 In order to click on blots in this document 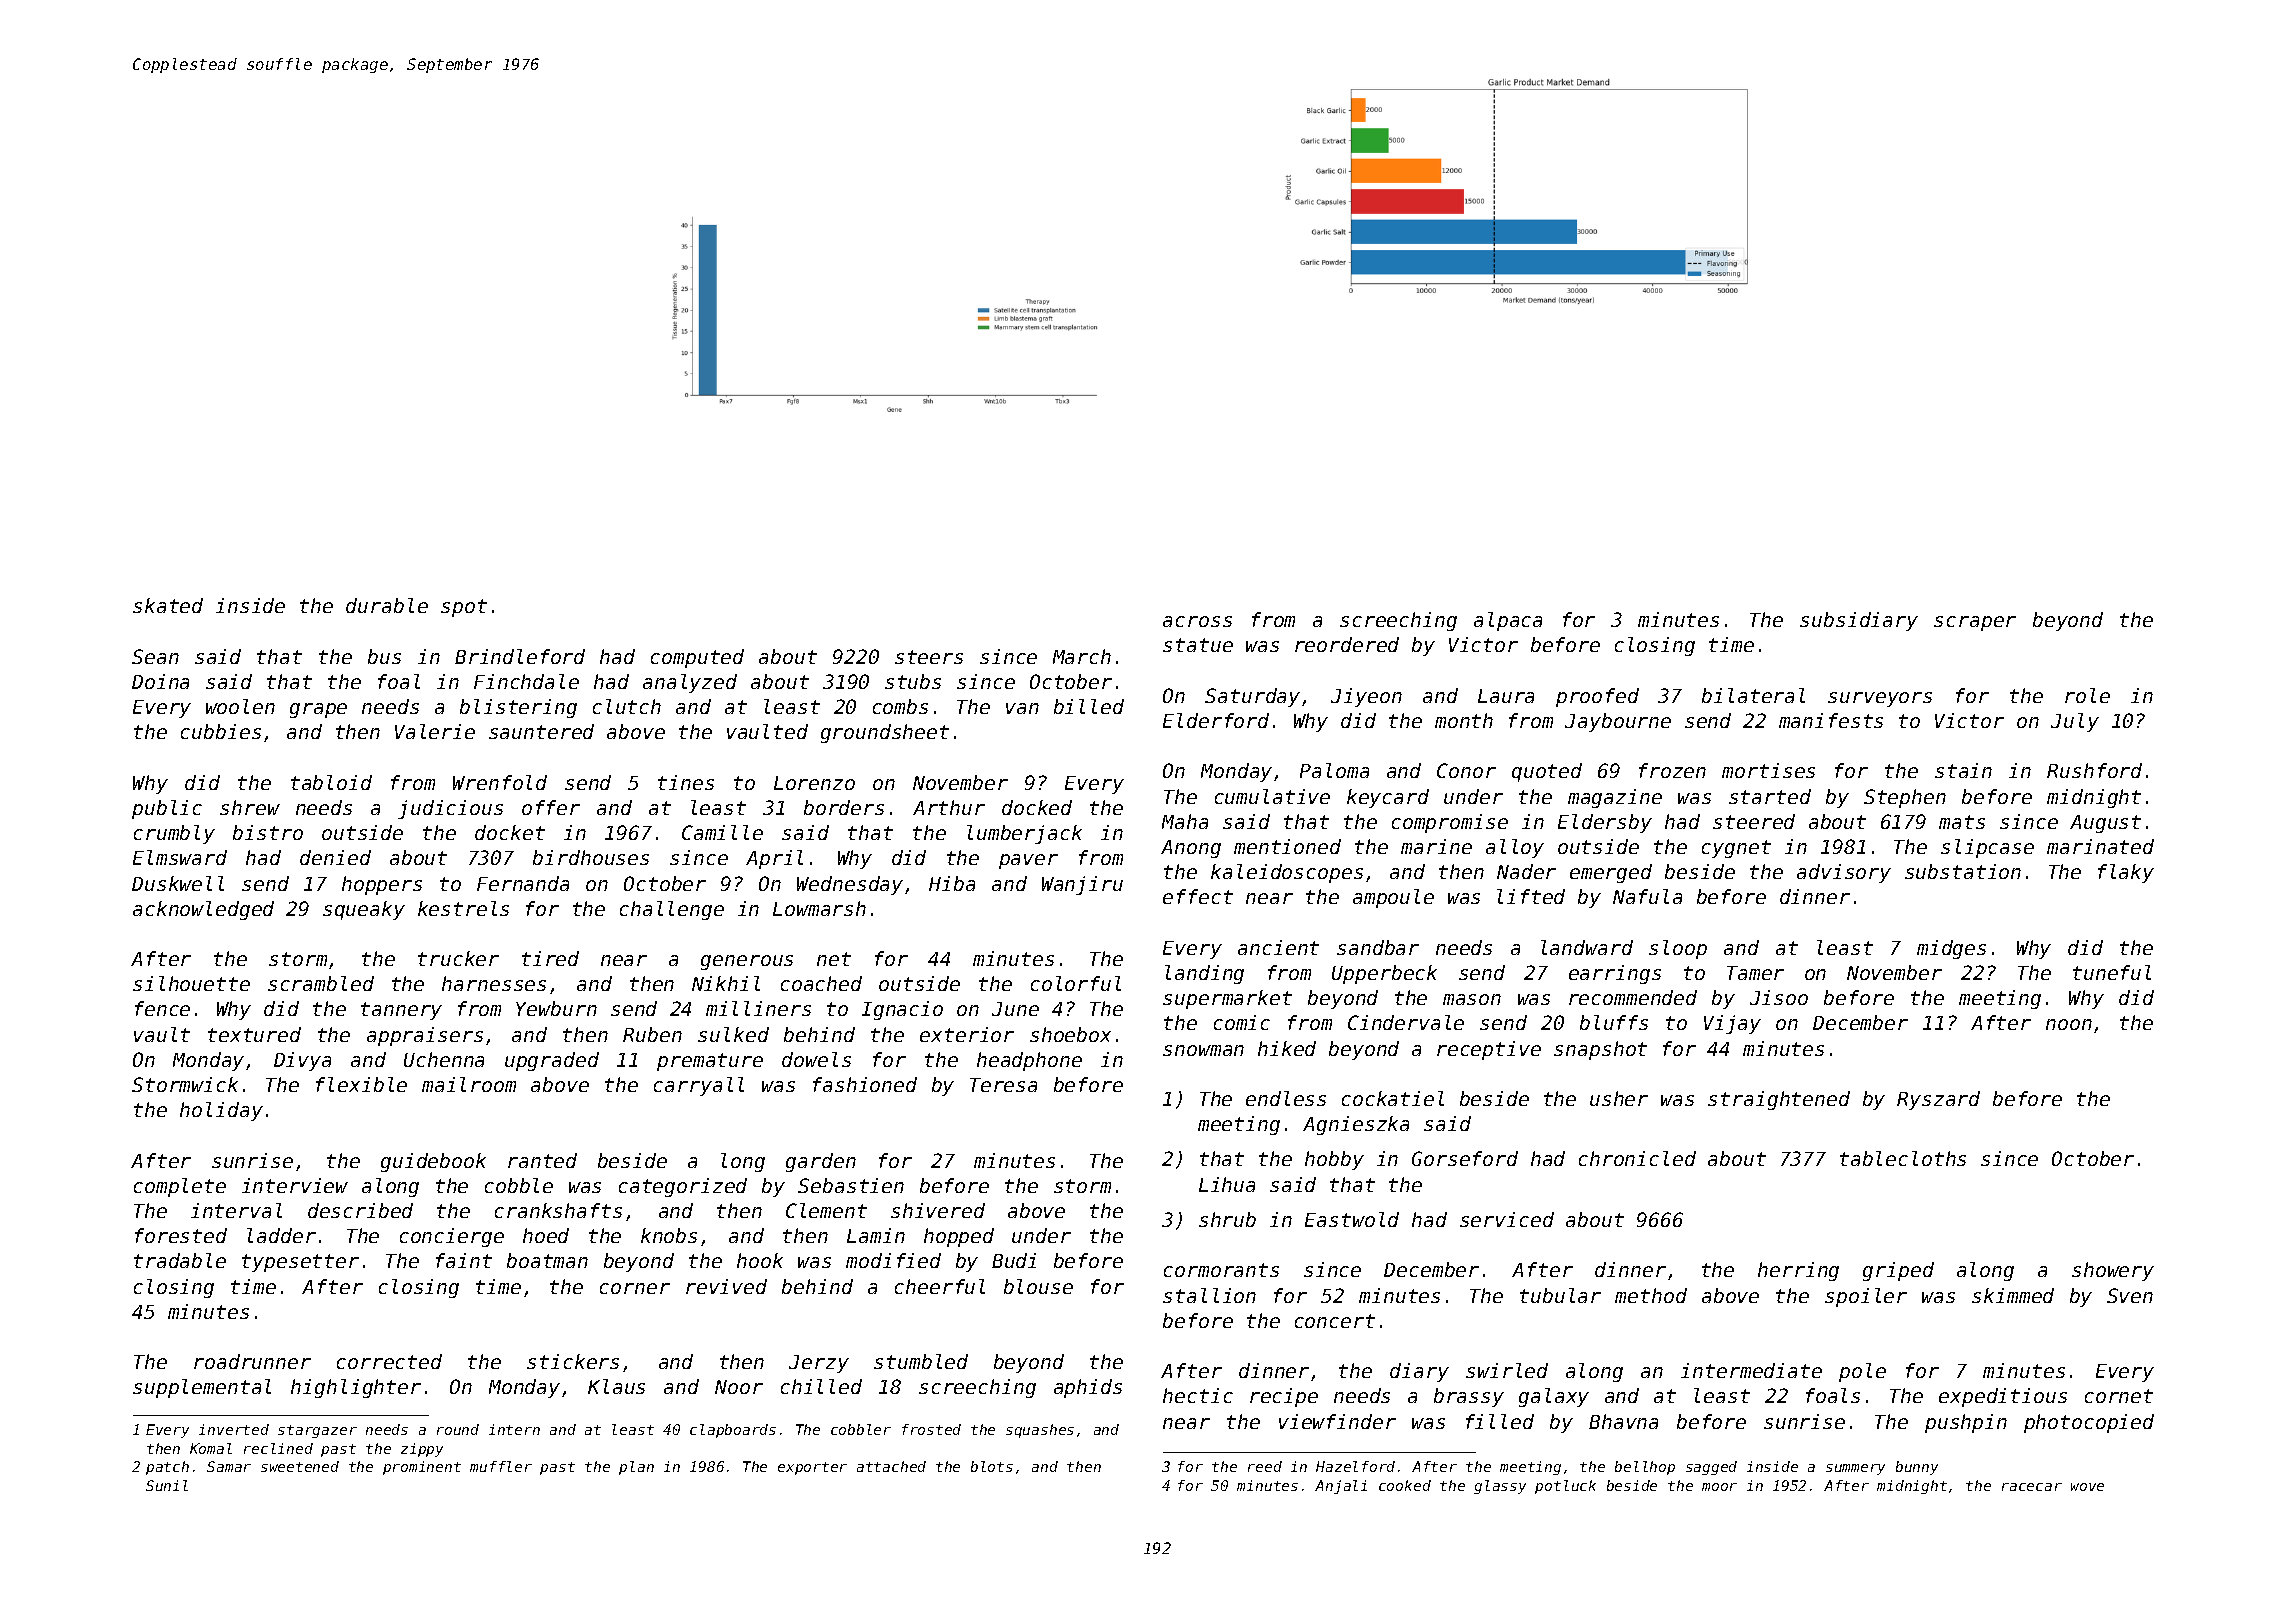, I will do `click(992, 1466)`.
